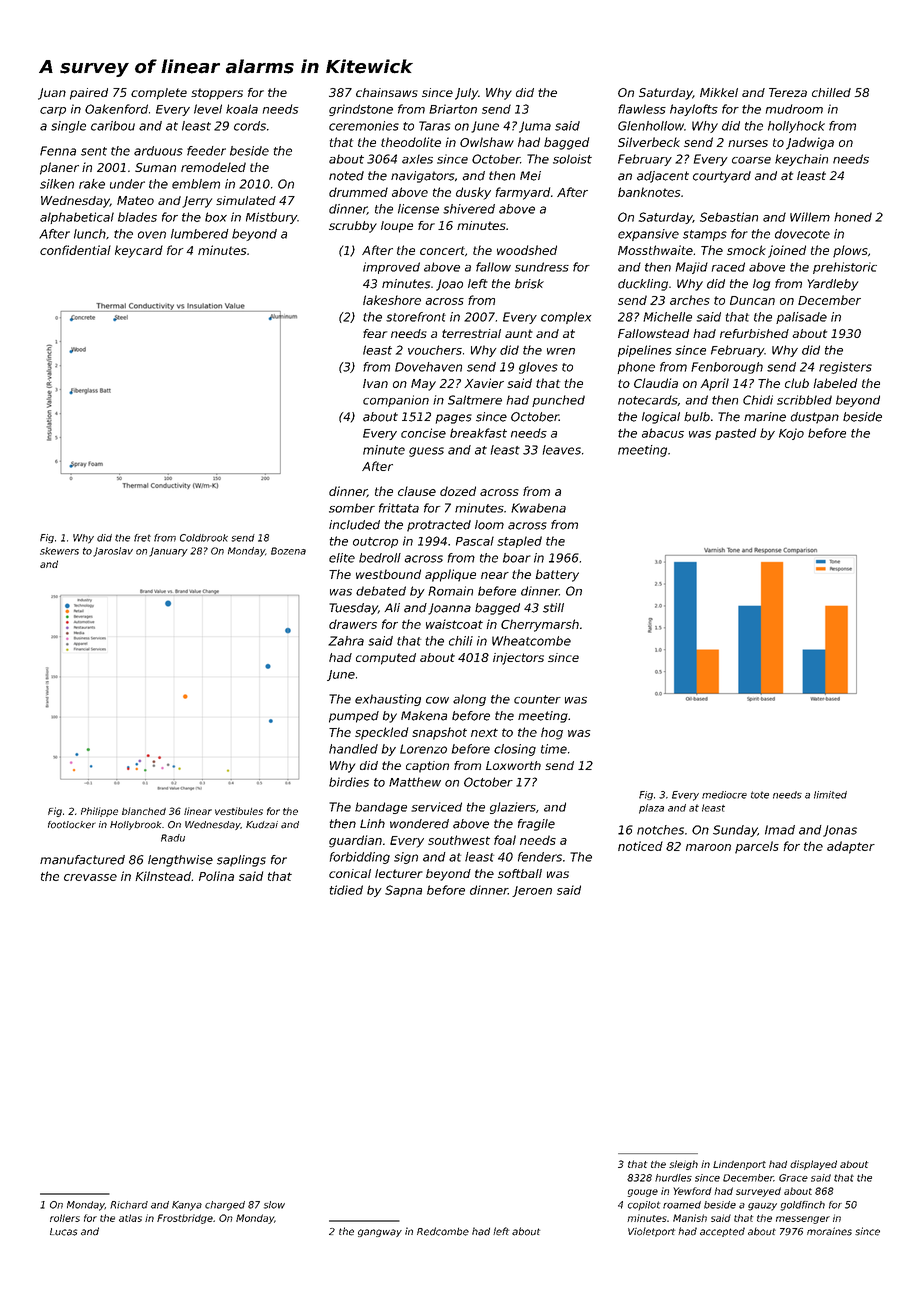  Describe the element at coordinates (780, 830) in the screenshot. I see `Imad` at that location.
